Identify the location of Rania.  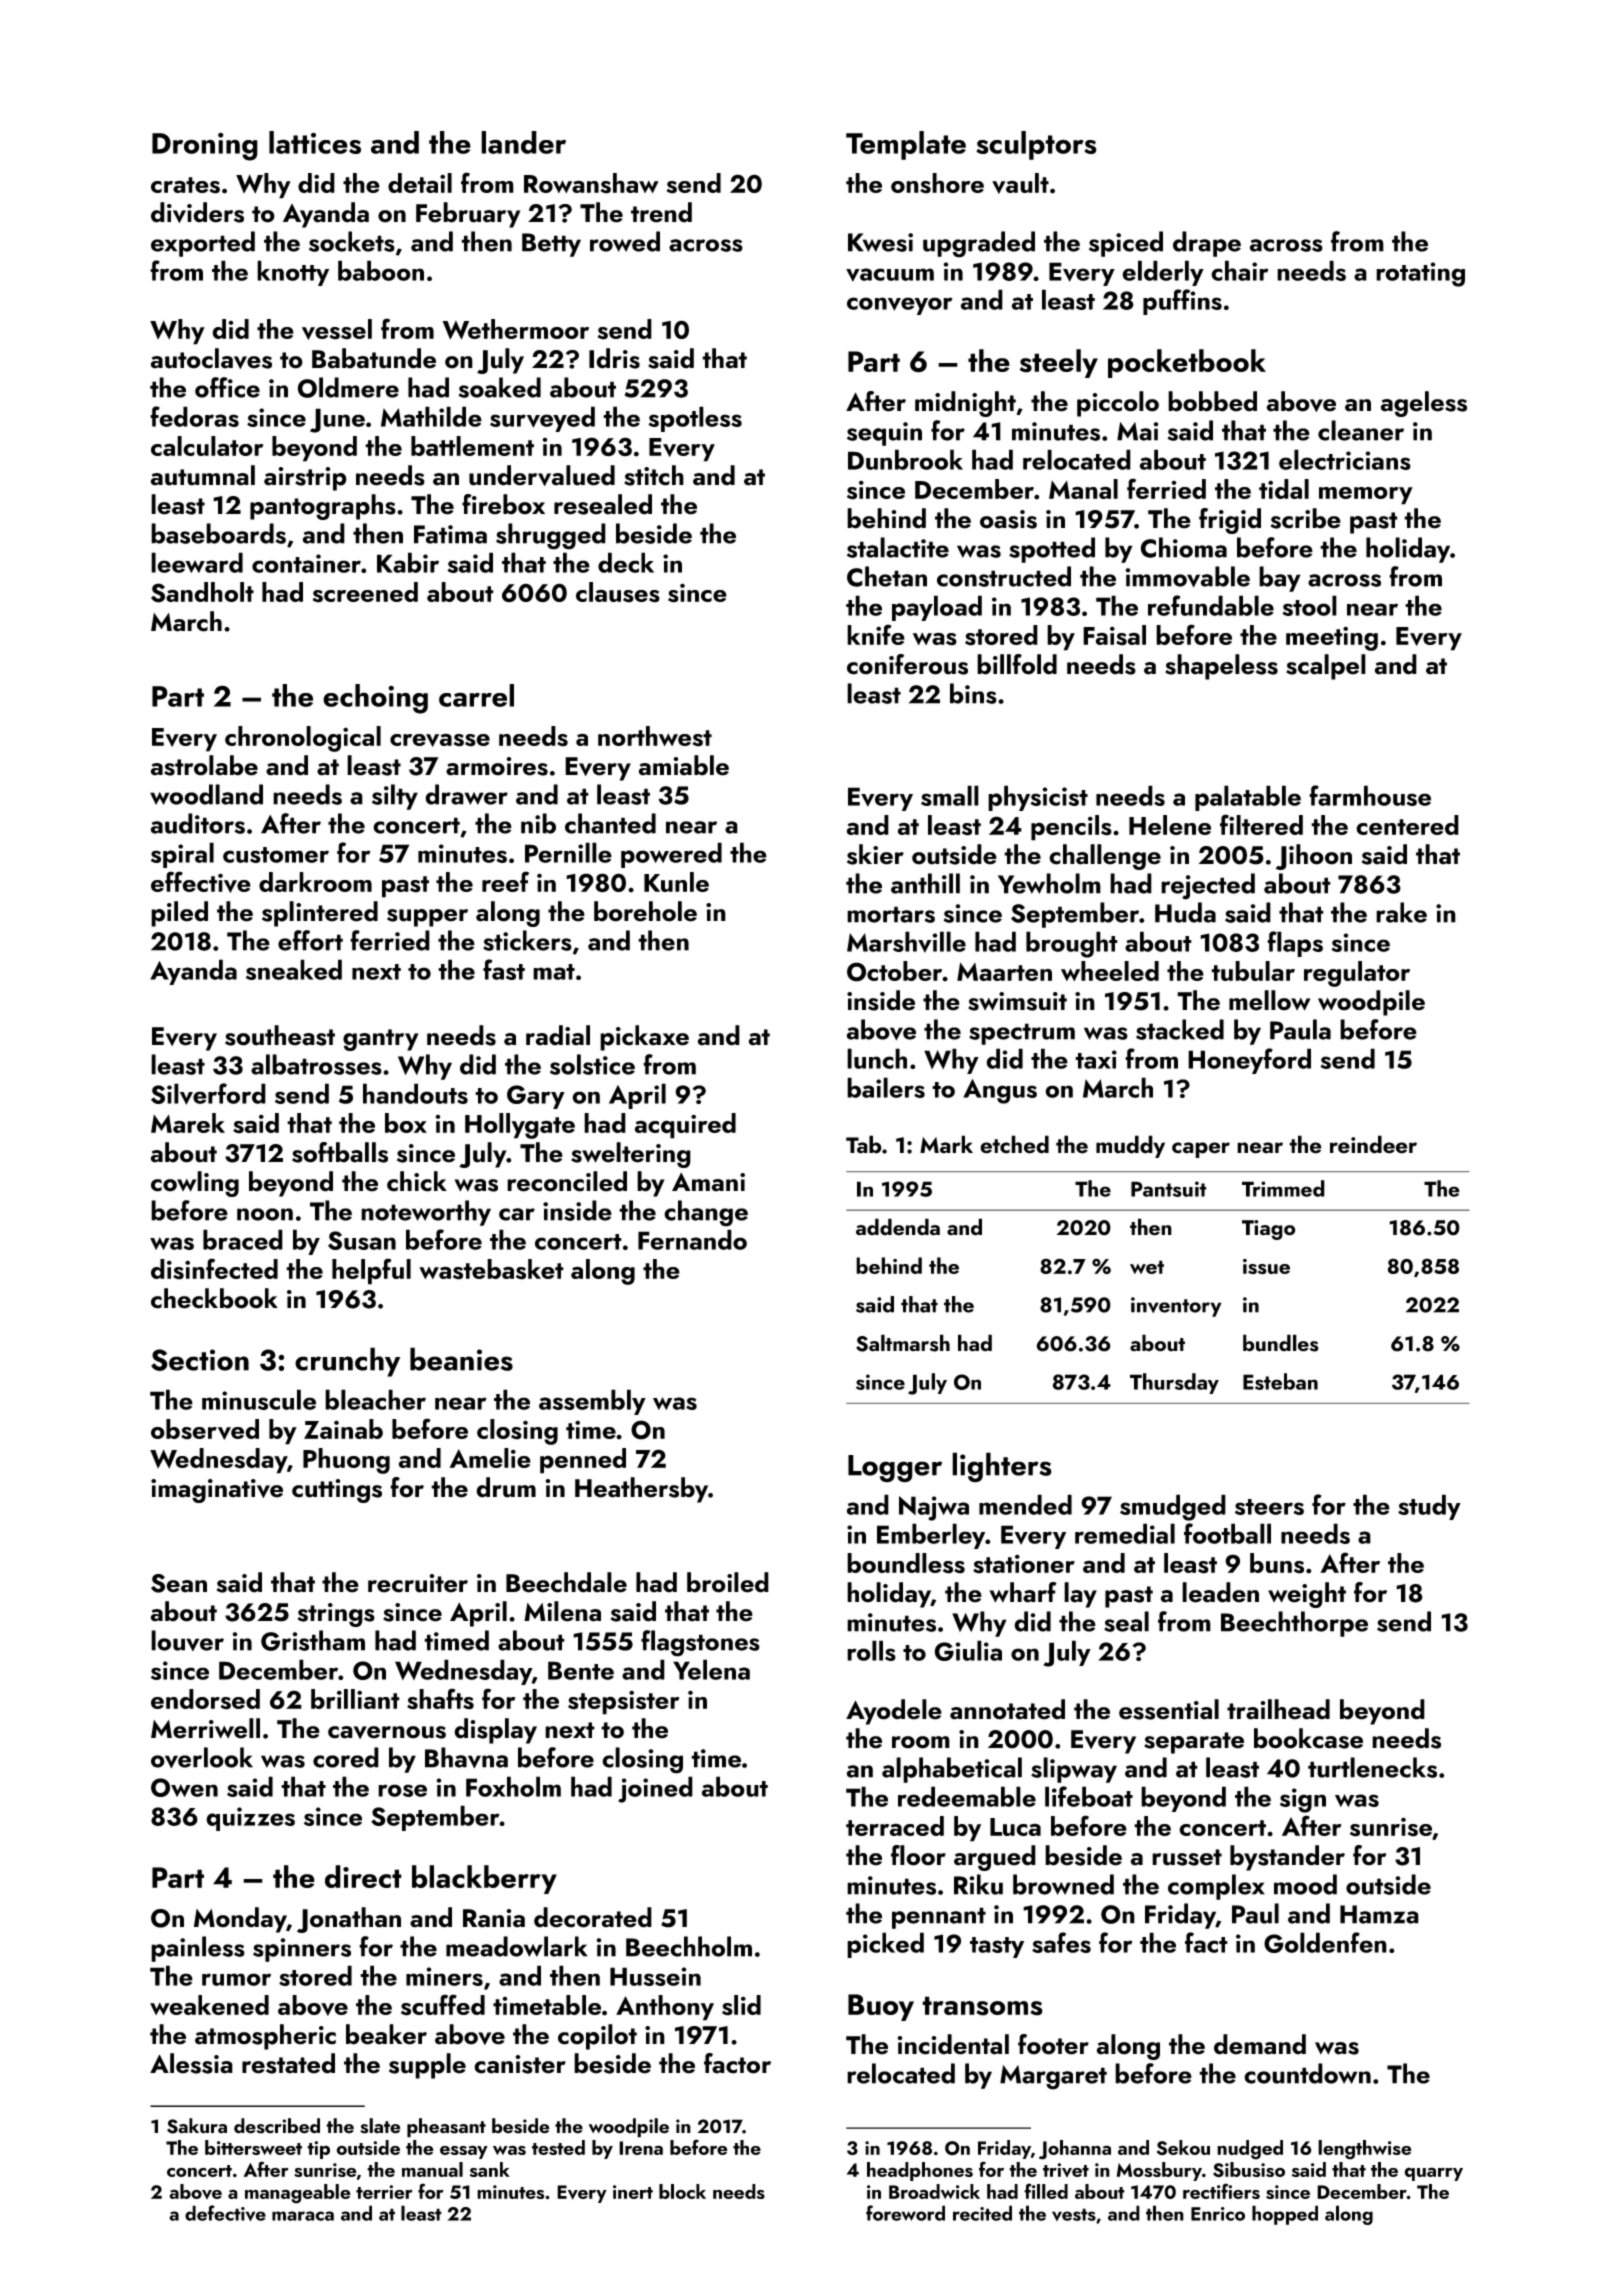
(494, 1918).
